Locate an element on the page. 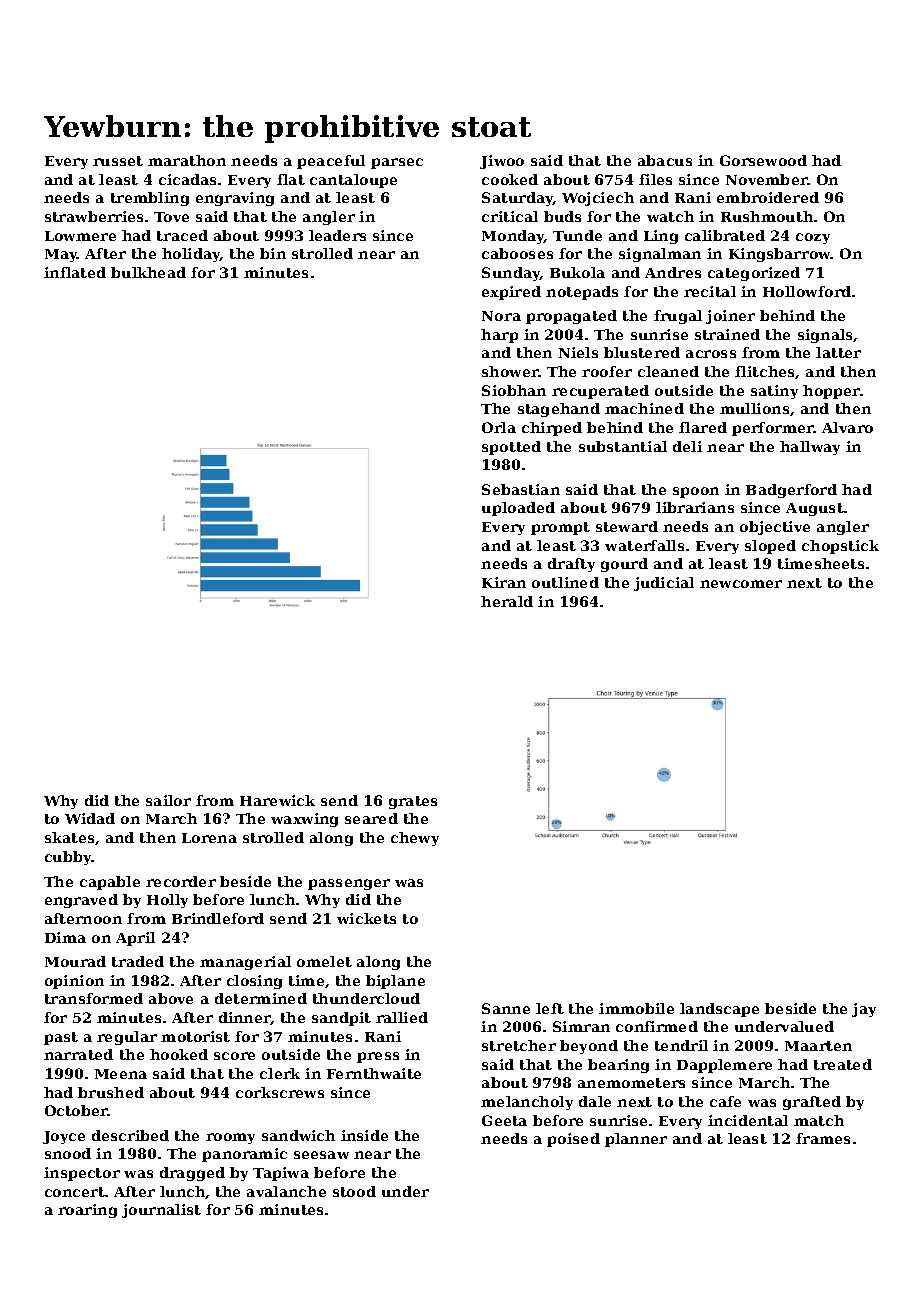 This image has width=924, height=1308. landscape is located at coordinates (719, 1010).
